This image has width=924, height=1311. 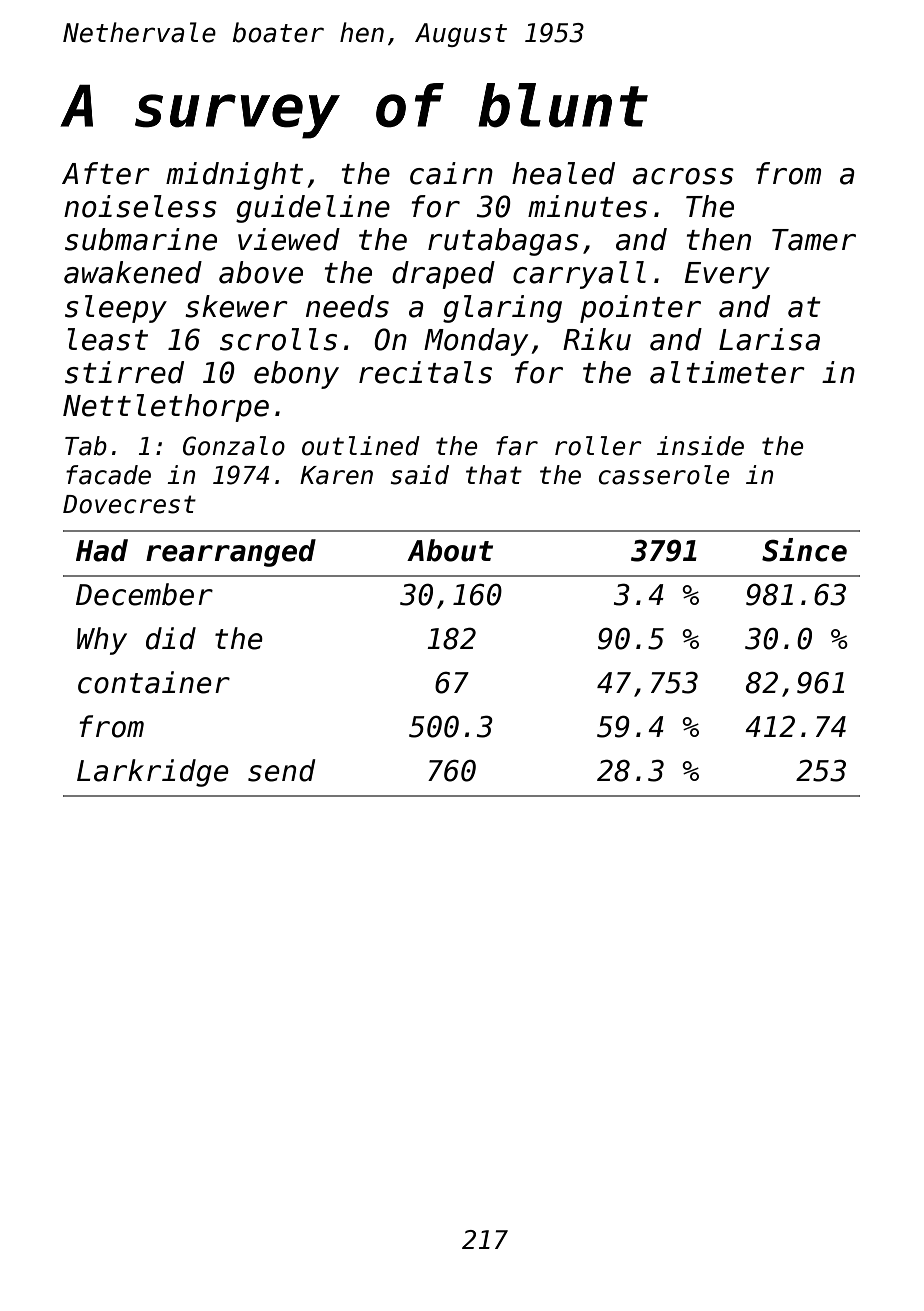 What do you see at coordinates (281, 770) in the image?
I see `send` at bounding box center [281, 770].
